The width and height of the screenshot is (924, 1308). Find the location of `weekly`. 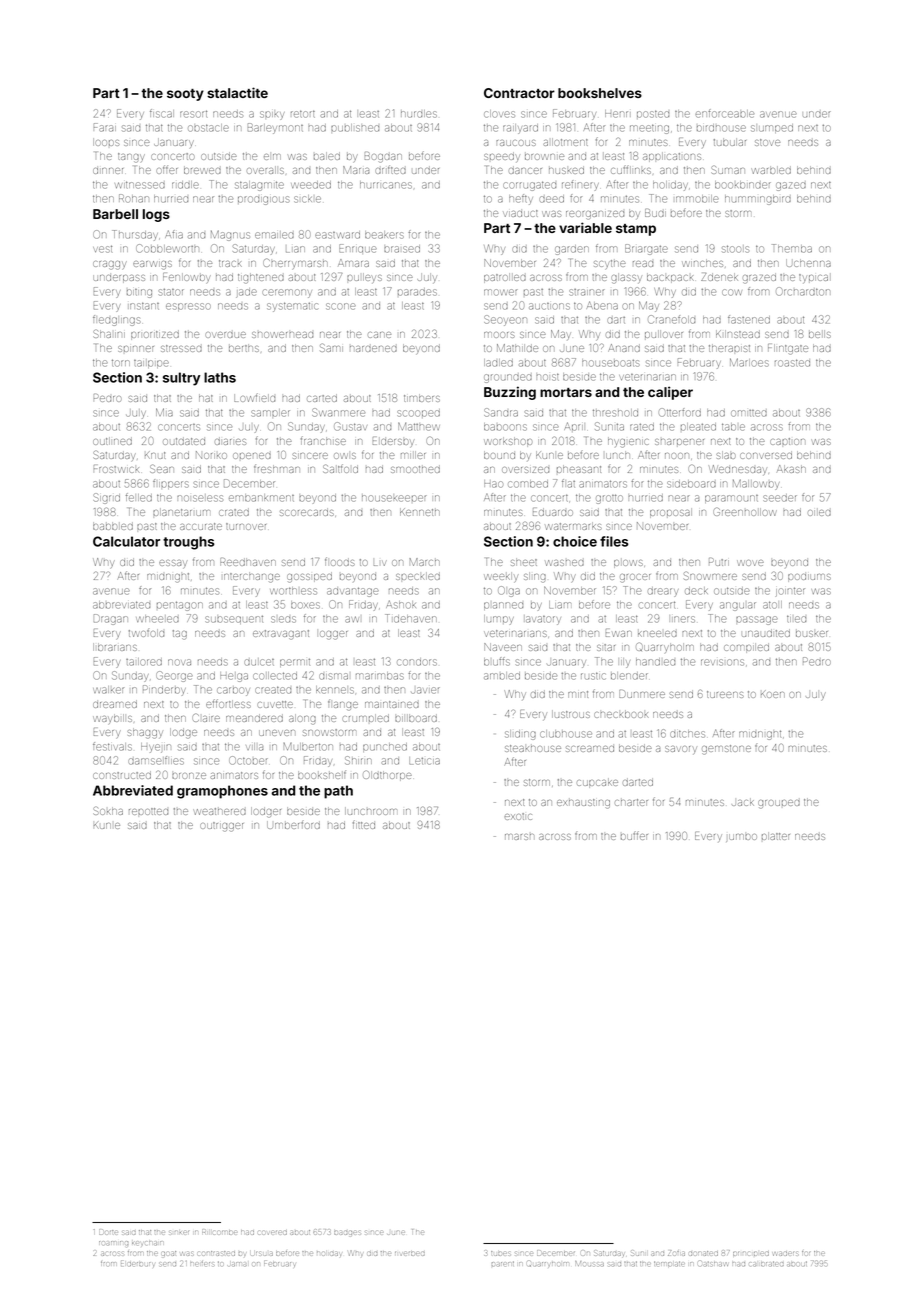

weekly is located at coordinates (501, 578).
